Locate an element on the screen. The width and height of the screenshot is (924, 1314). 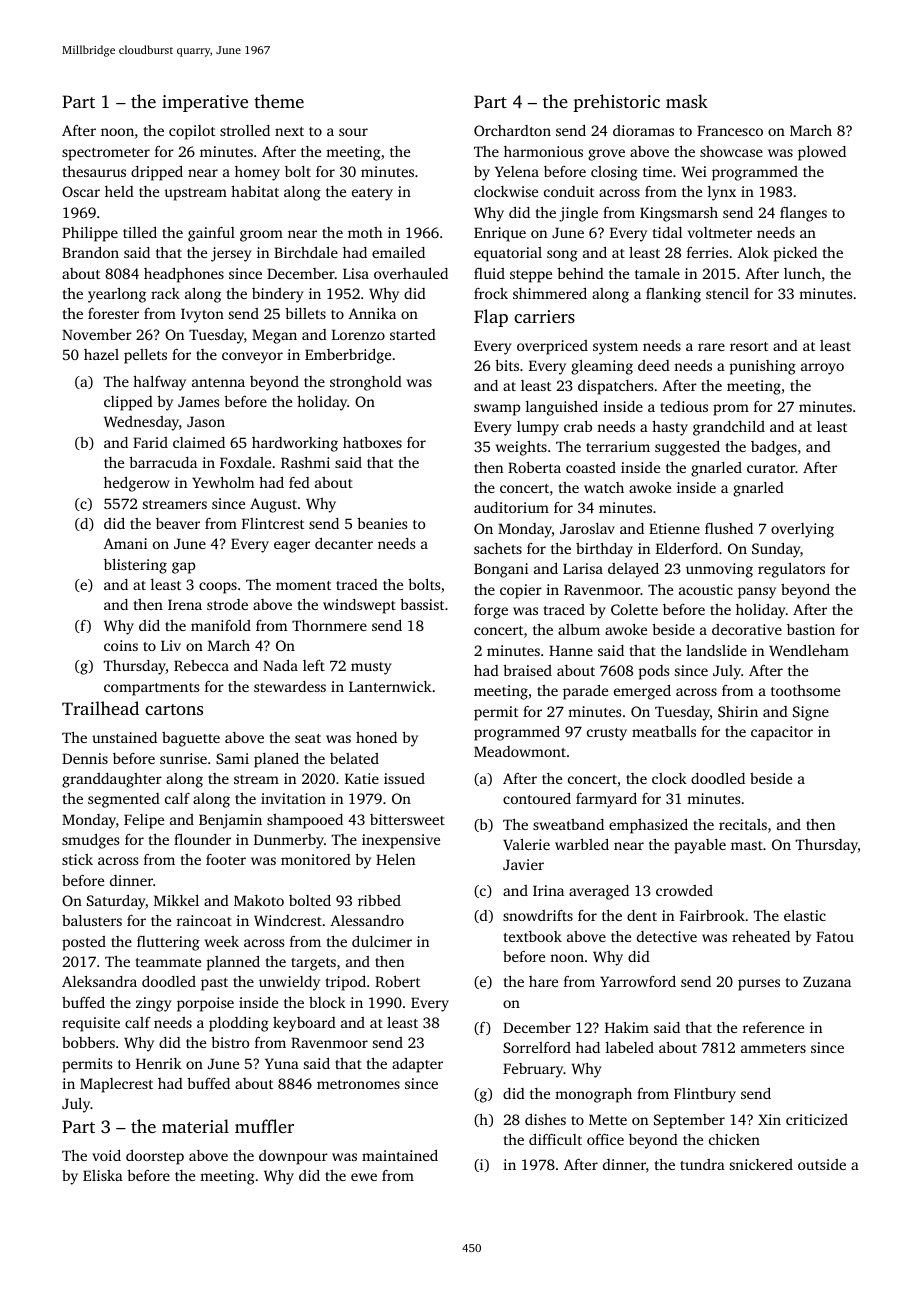
targets is located at coordinates (313, 964).
